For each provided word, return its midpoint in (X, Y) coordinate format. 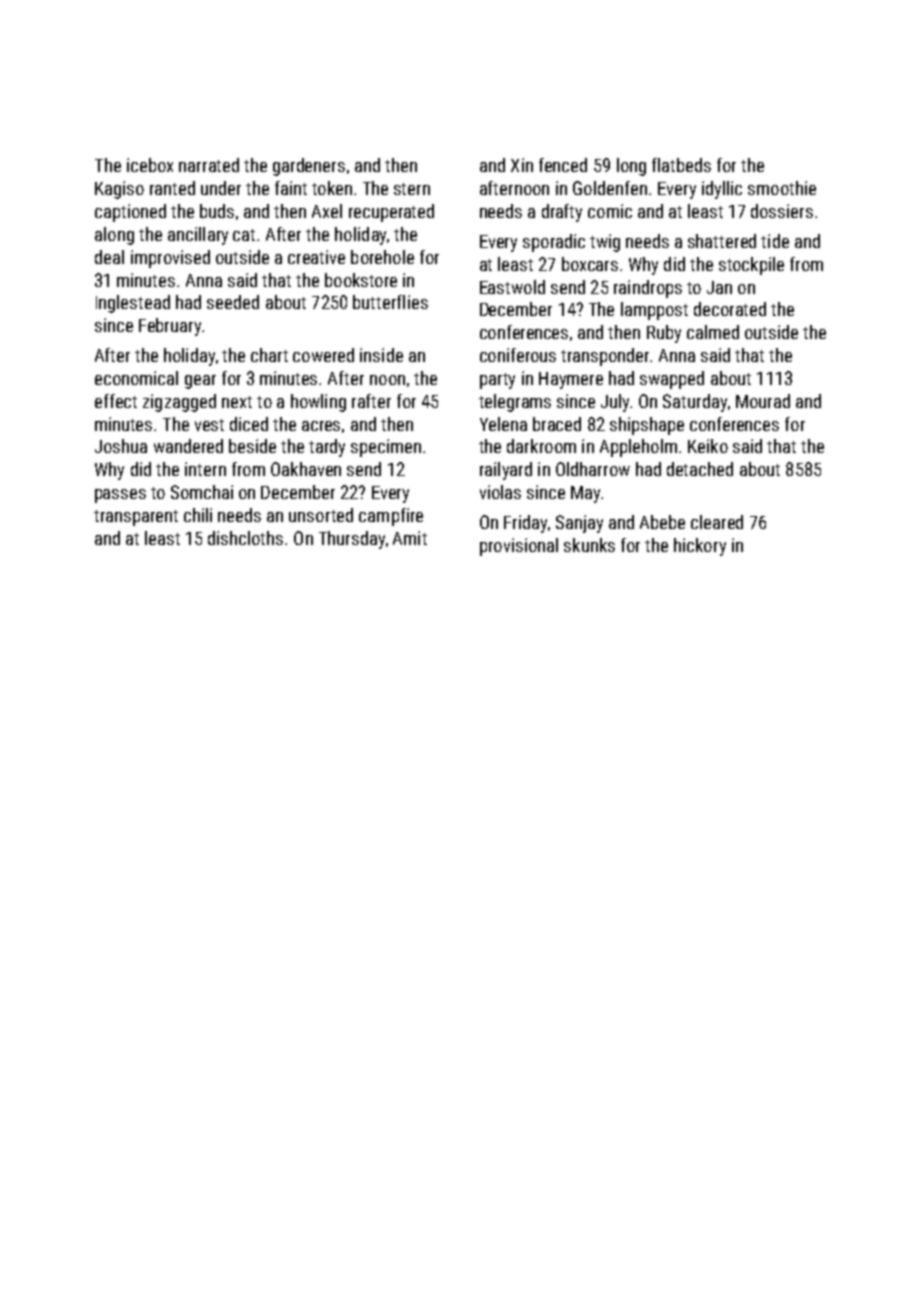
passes (120, 496)
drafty (562, 213)
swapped (672, 380)
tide (775, 241)
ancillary (198, 236)
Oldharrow (593, 469)
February (170, 327)
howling (318, 403)
